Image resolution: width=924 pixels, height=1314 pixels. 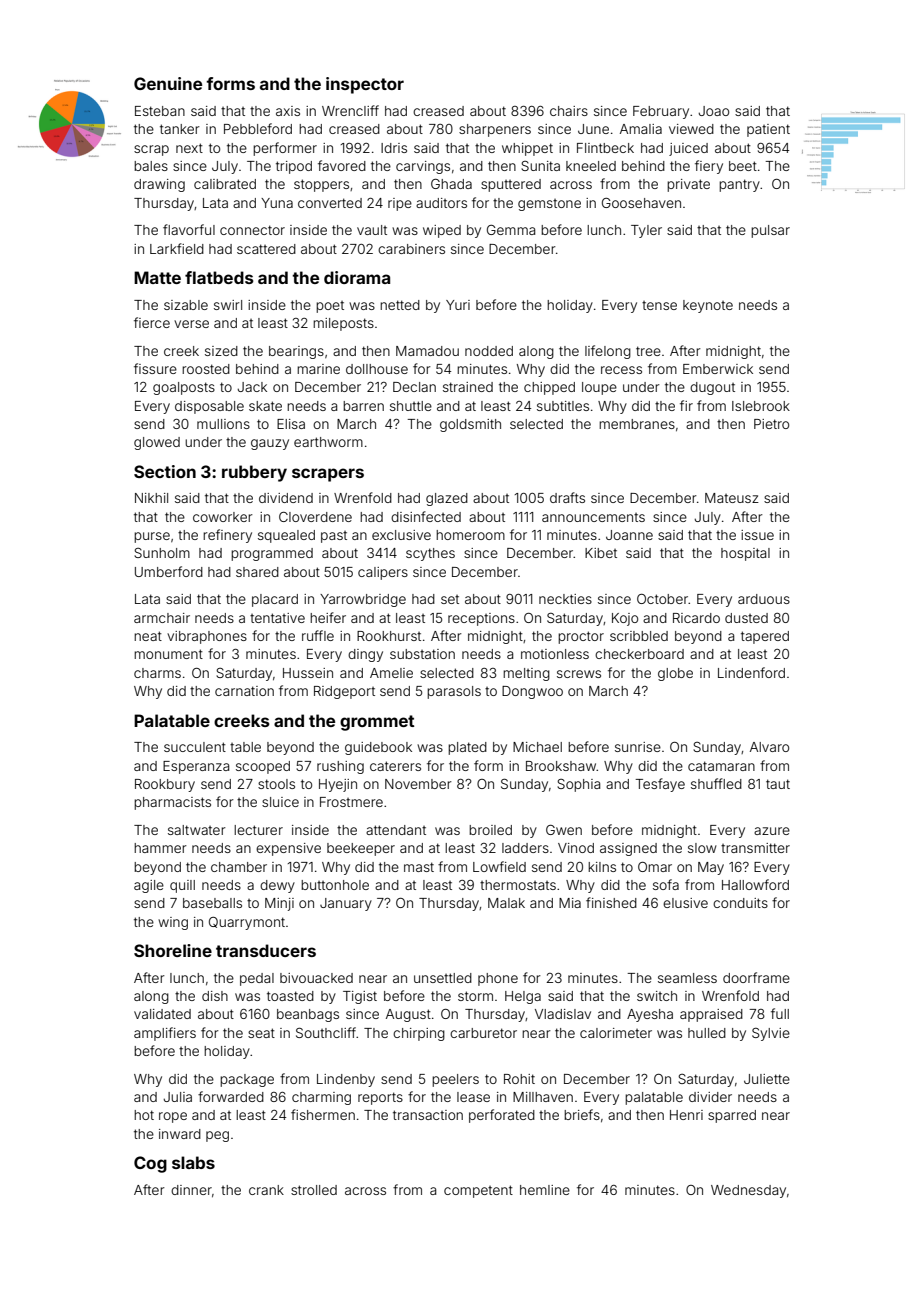 What do you see at coordinates (172, 803) in the screenshot?
I see `pharmacists` at bounding box center [172, 803].
